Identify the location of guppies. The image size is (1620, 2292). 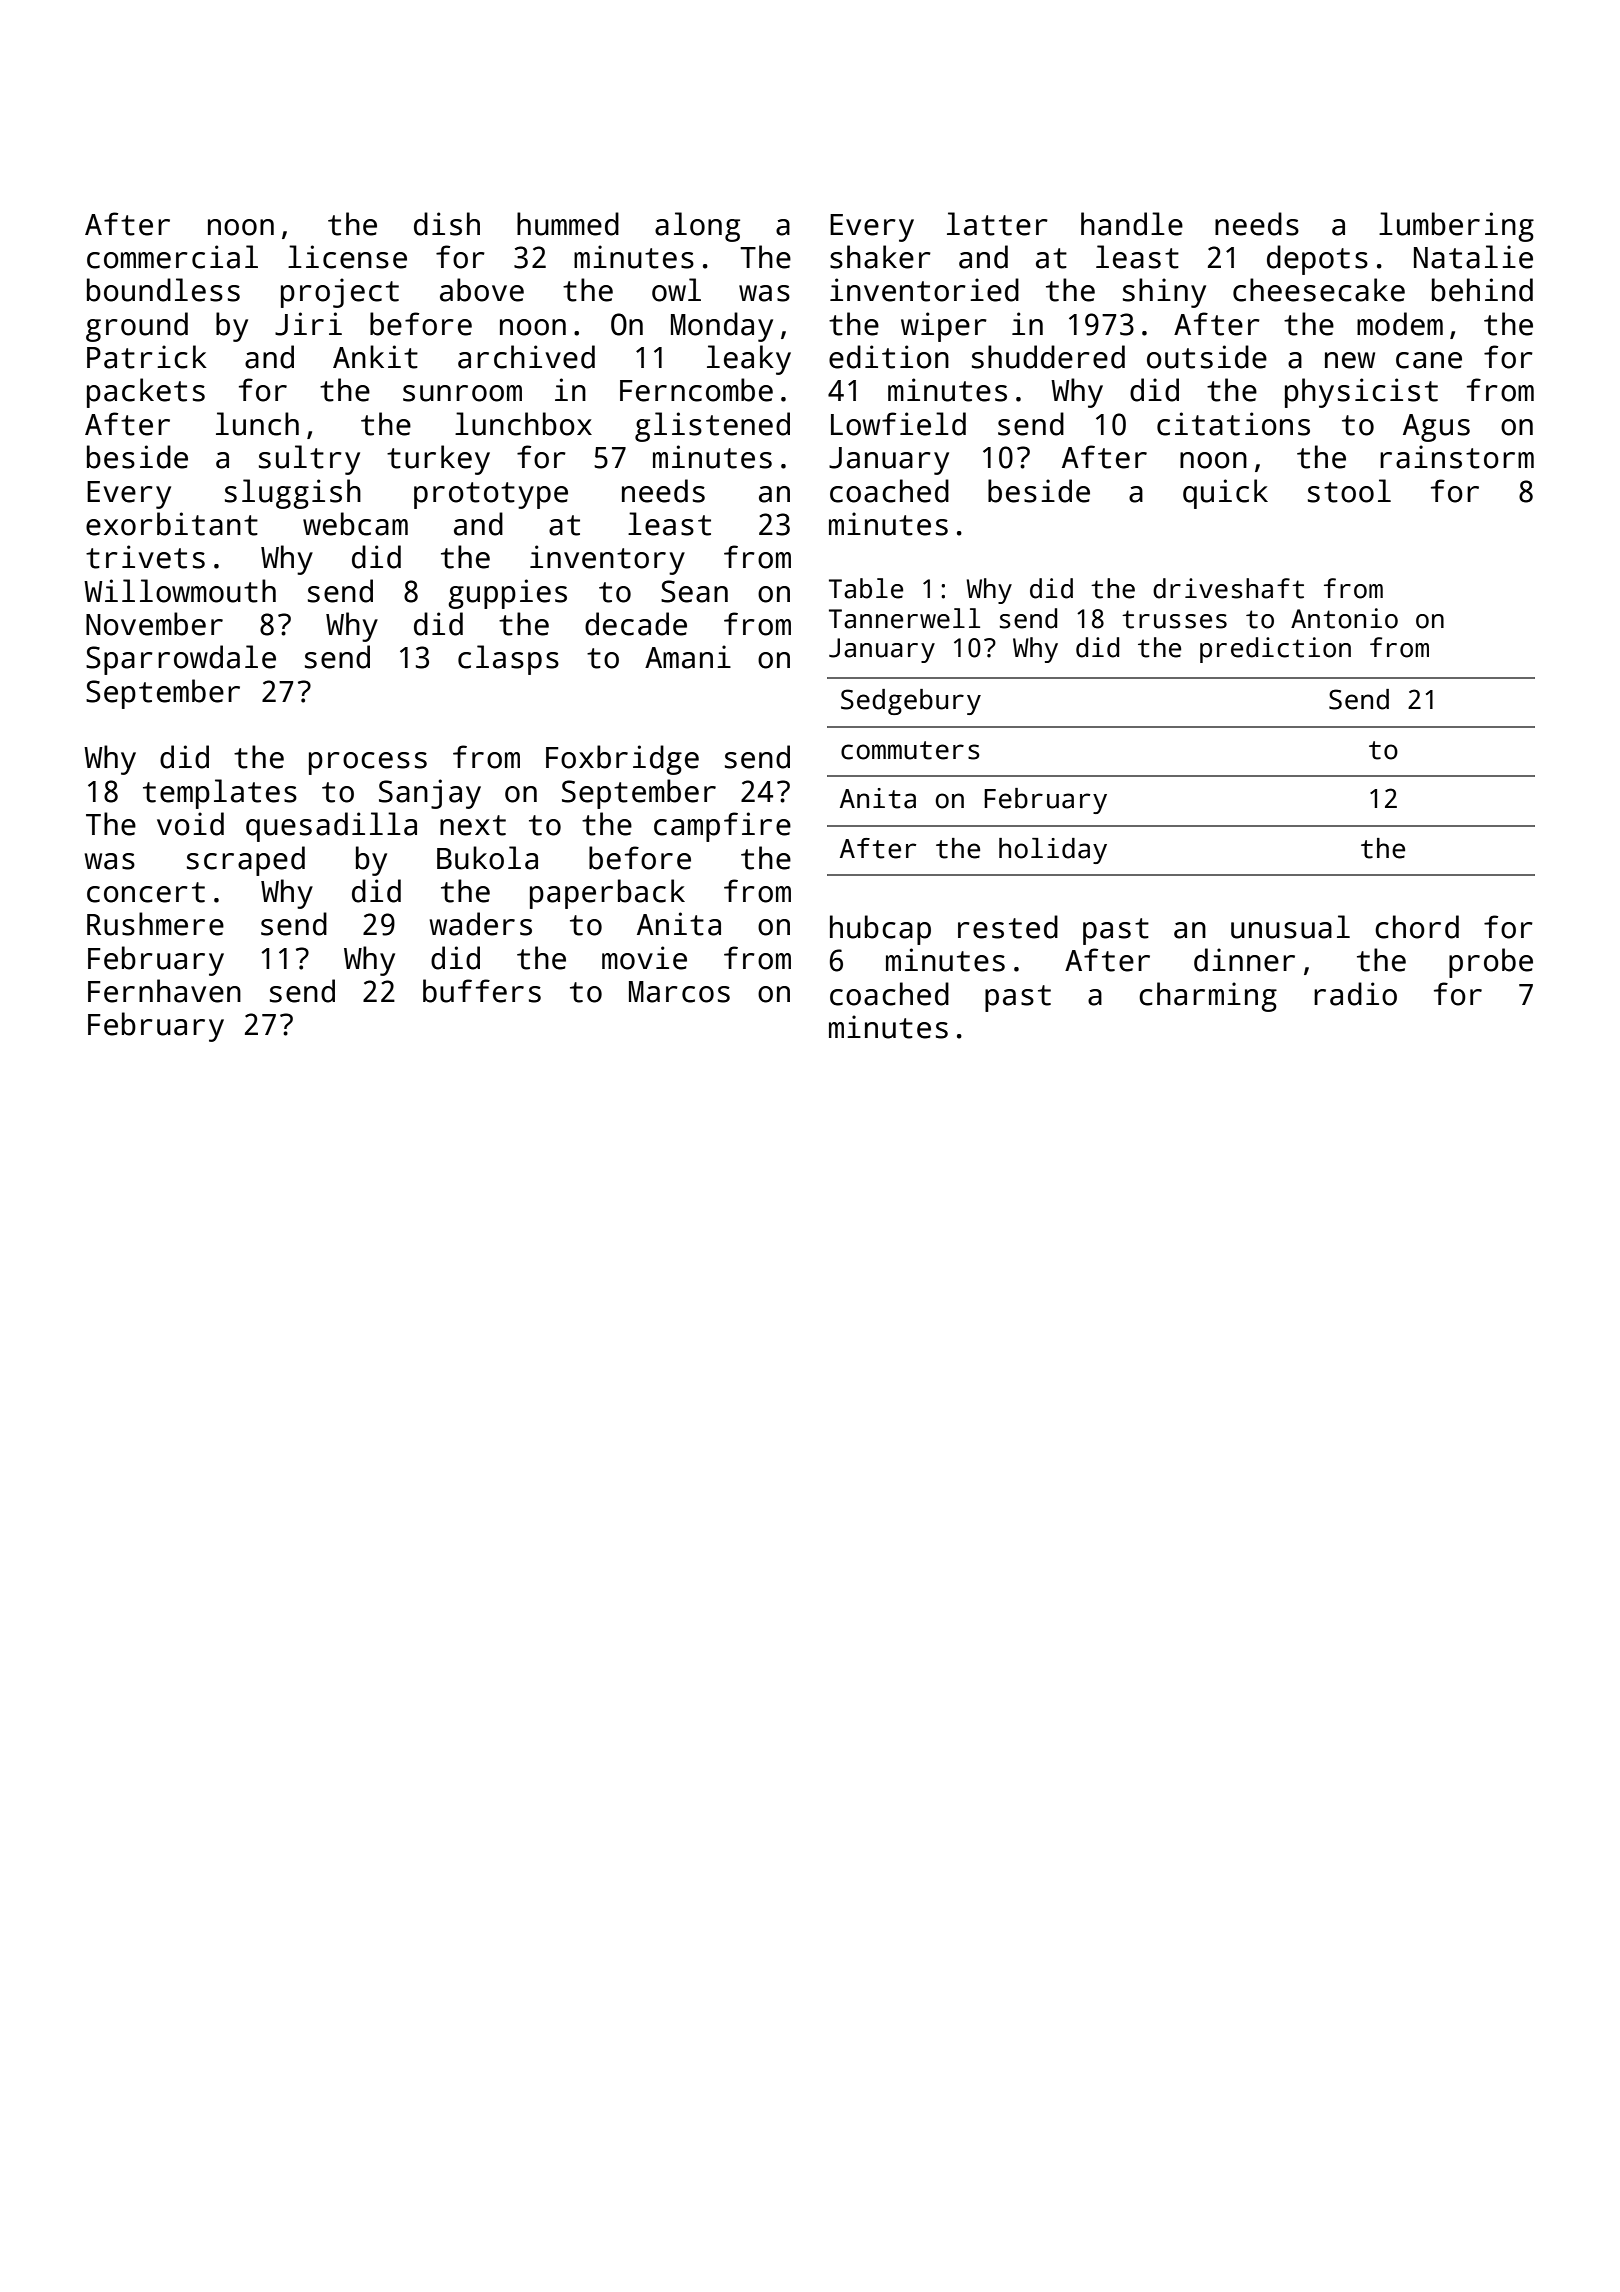
(507, 594).
